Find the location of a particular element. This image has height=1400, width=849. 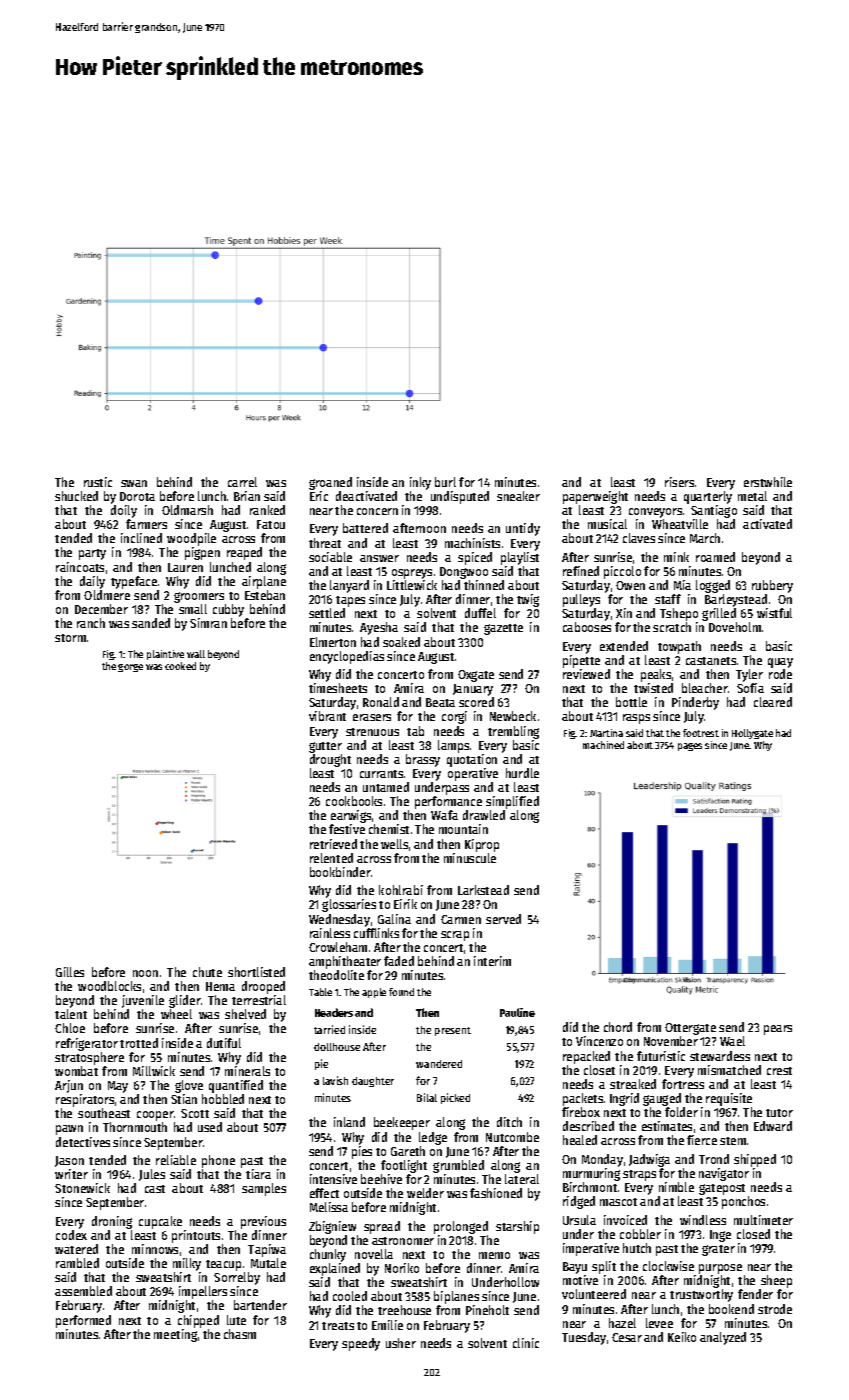

cooled is located at coordinates (350, 1296).
